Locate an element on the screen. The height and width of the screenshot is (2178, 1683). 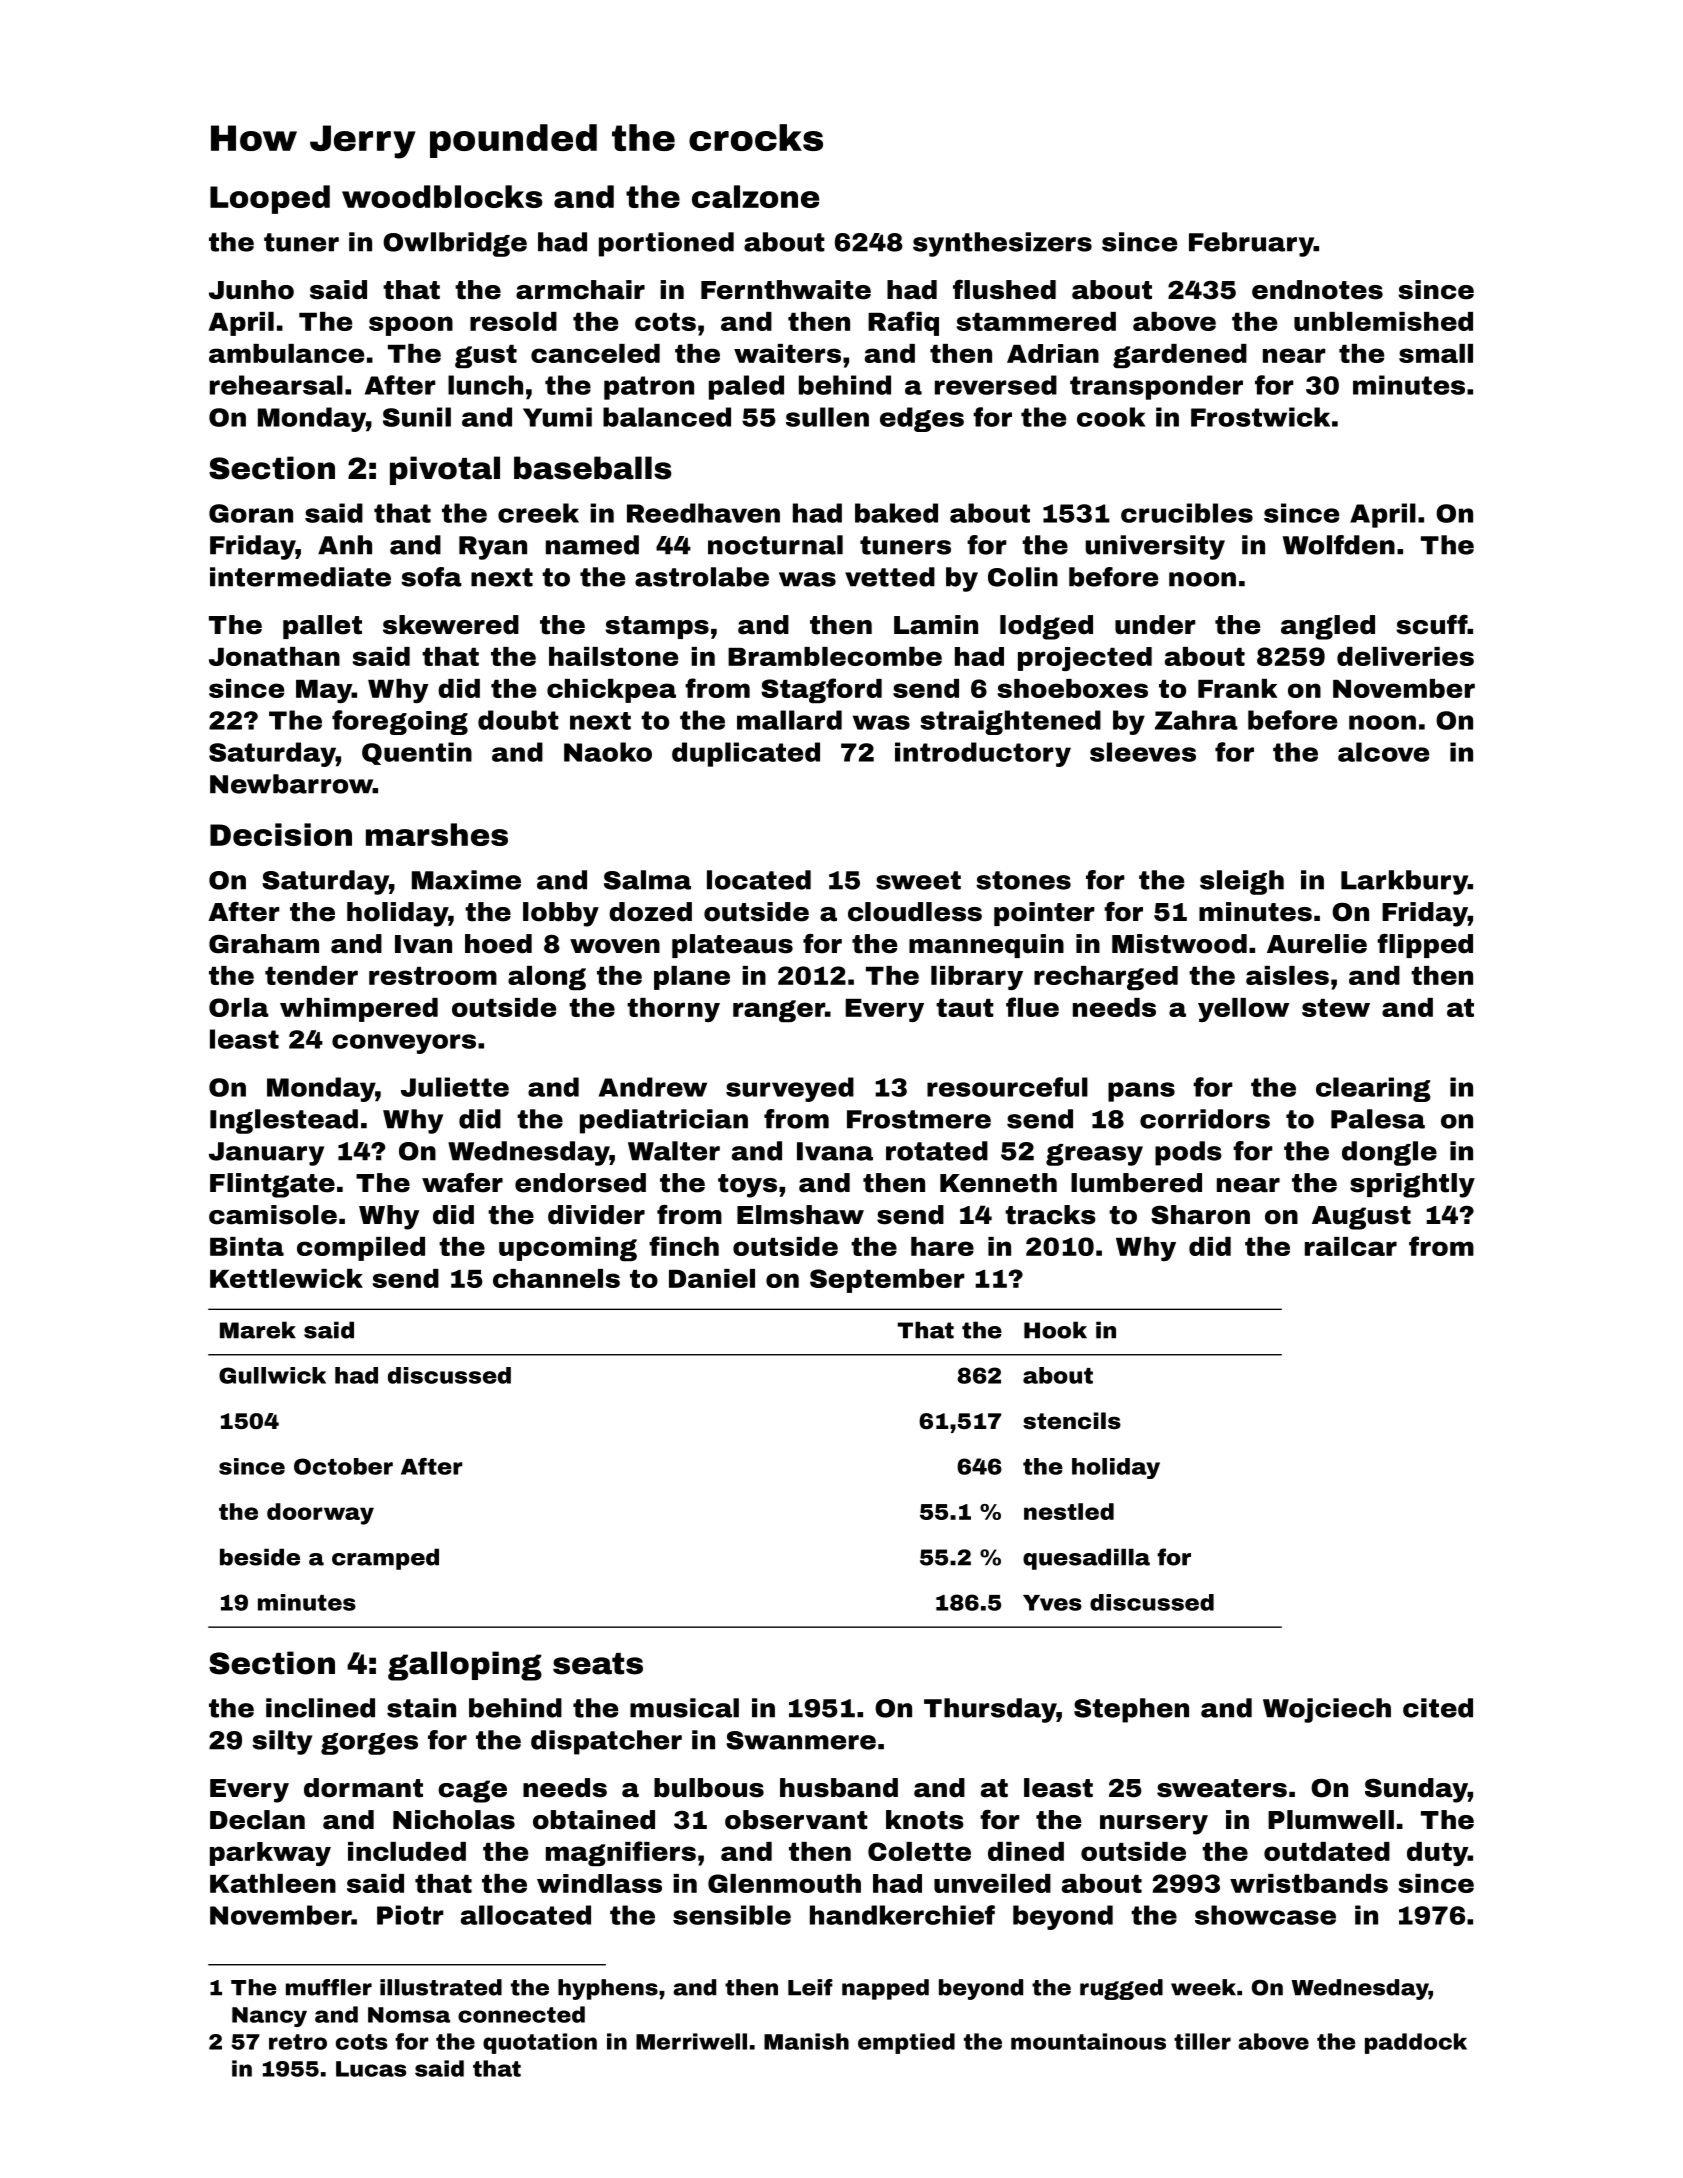
Juliette is located at coordinates (455, 1087).
